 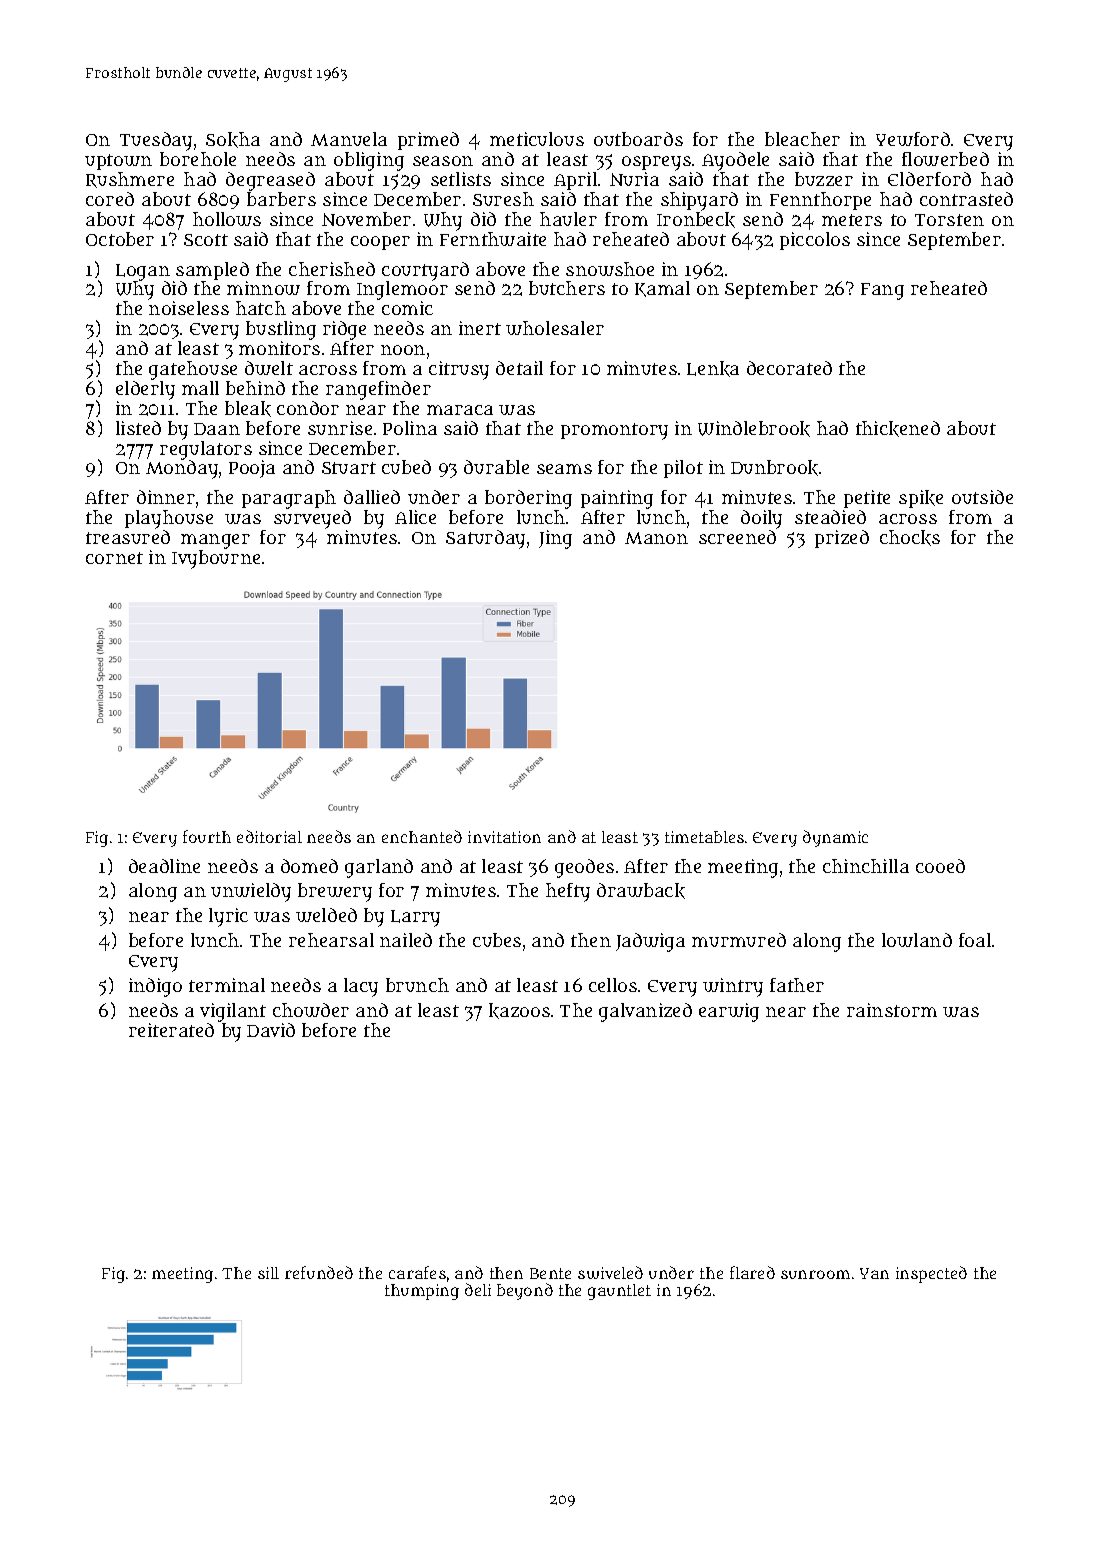 I want to click on thickened, so click(x=898, y=429).
